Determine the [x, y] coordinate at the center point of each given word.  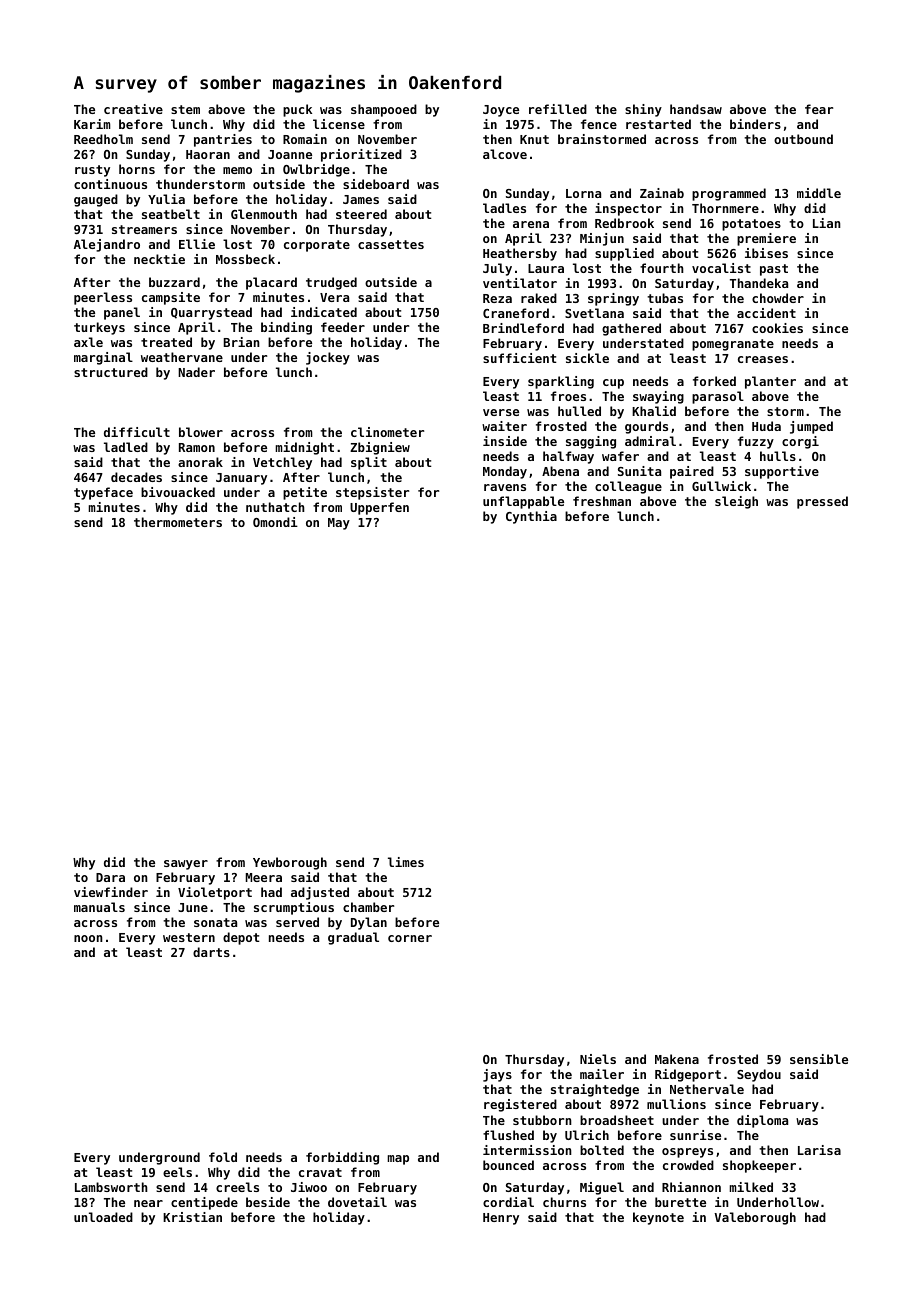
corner [410, 938]
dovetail [357, 1202]
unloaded [103, 1217]
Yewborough [290, 863]
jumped [811, 427]
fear [819, 109]
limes [406, 862]
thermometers [178, 522]
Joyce [501, 111]
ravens [505, 487]
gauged [96, 200]
